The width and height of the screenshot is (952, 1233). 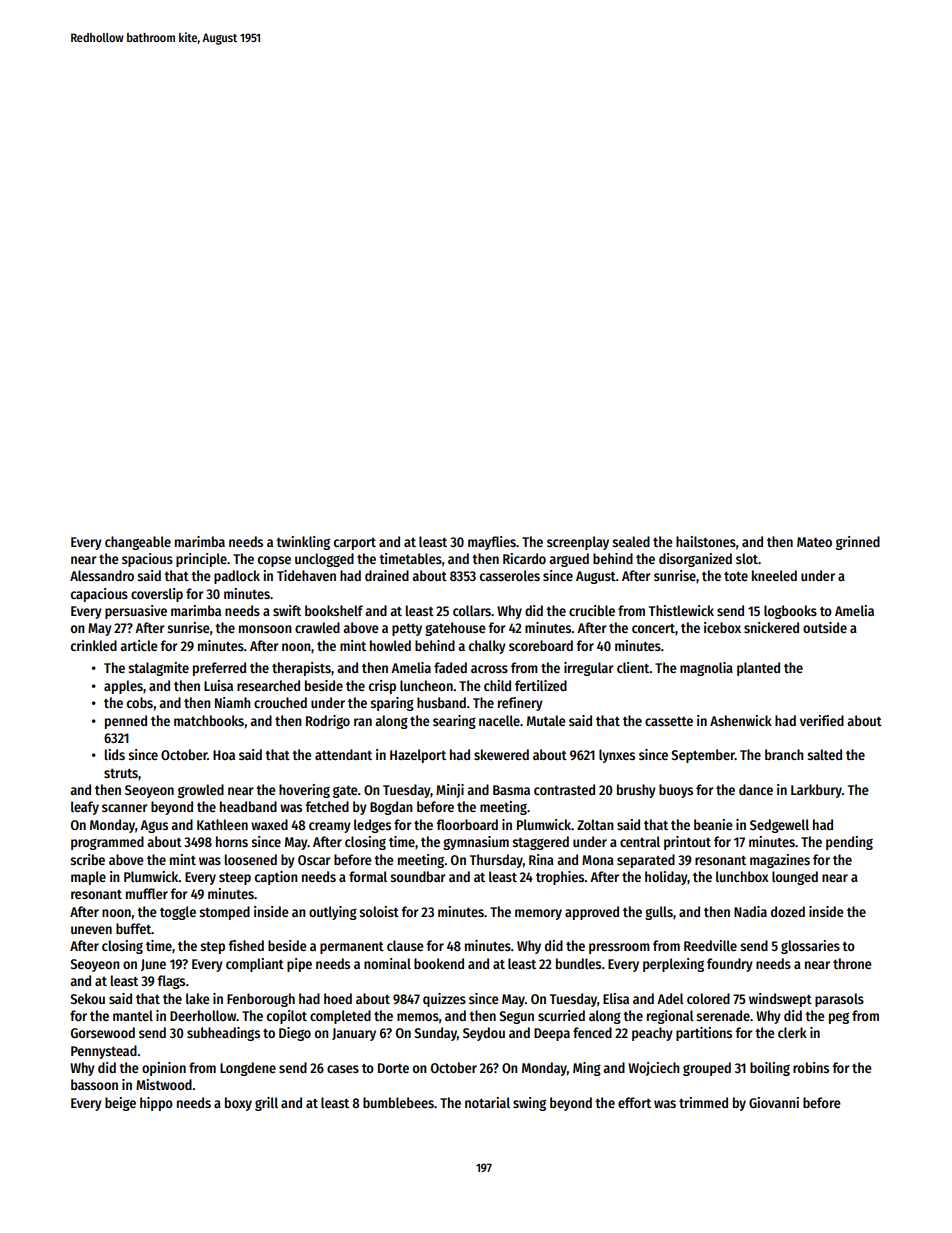 I want to click on tote, so click(x=736, y=576).
